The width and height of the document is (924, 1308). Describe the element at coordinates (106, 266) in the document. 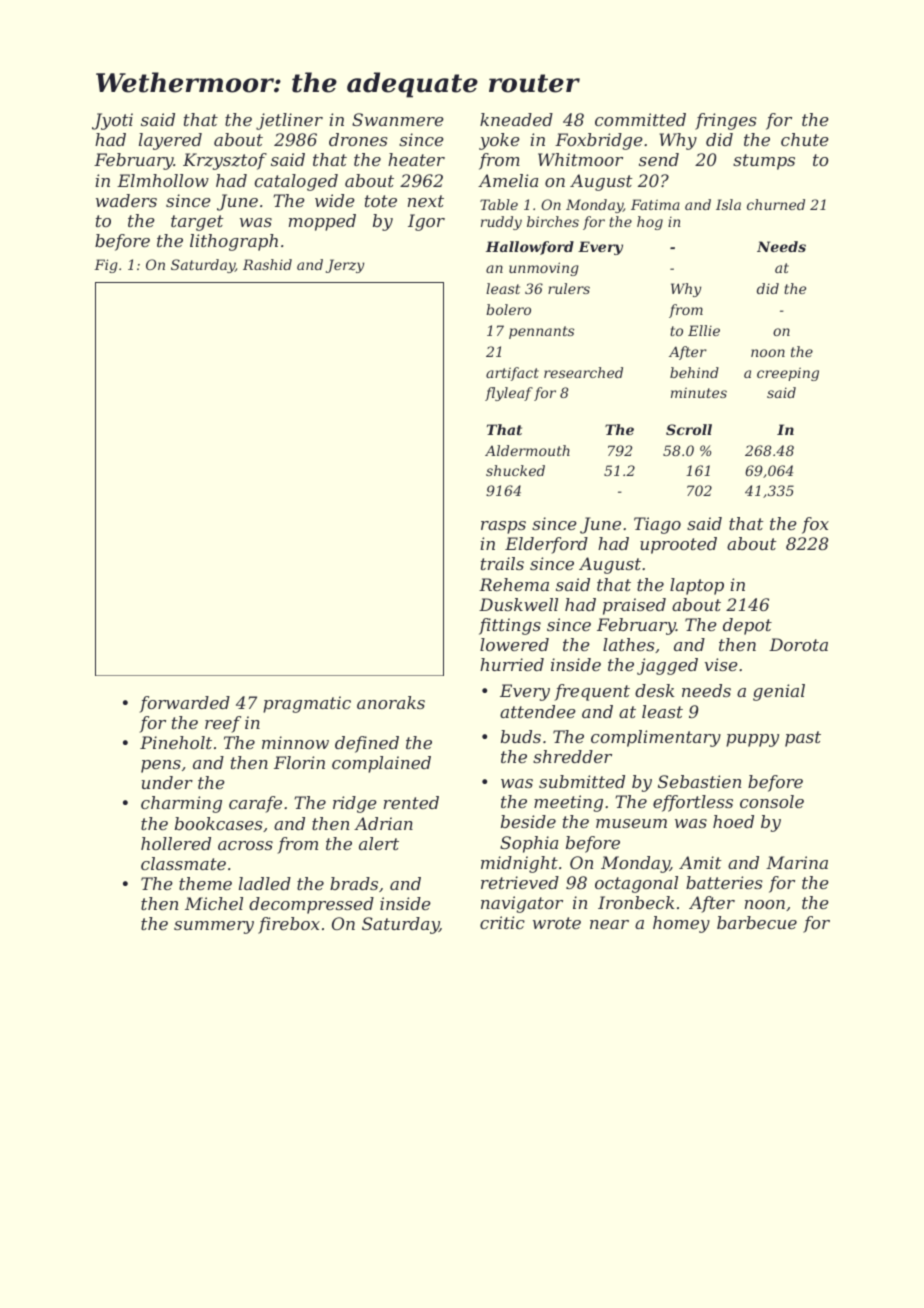

I see `Fig` at that location.
